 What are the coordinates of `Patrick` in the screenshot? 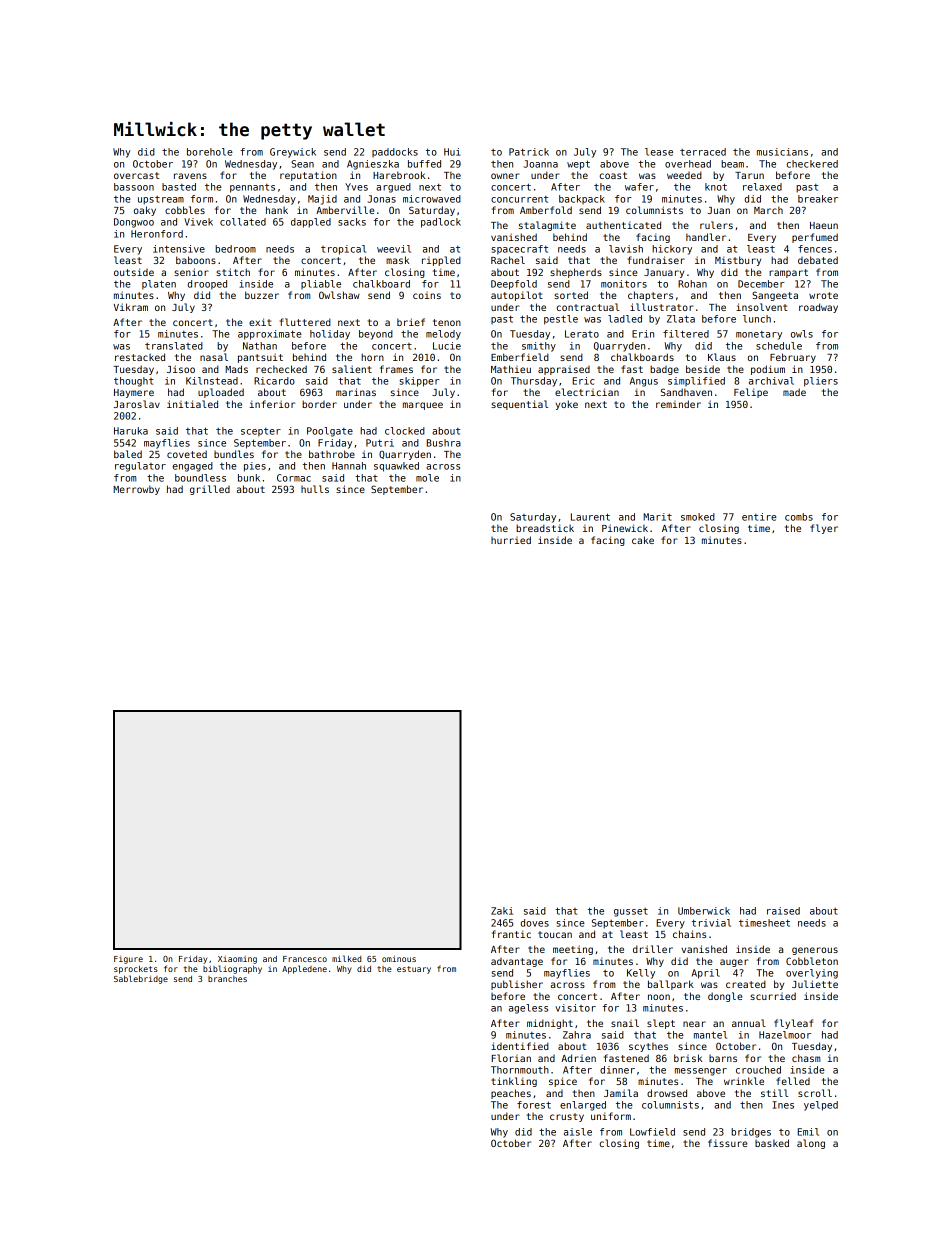 It's located at (529, 152).
